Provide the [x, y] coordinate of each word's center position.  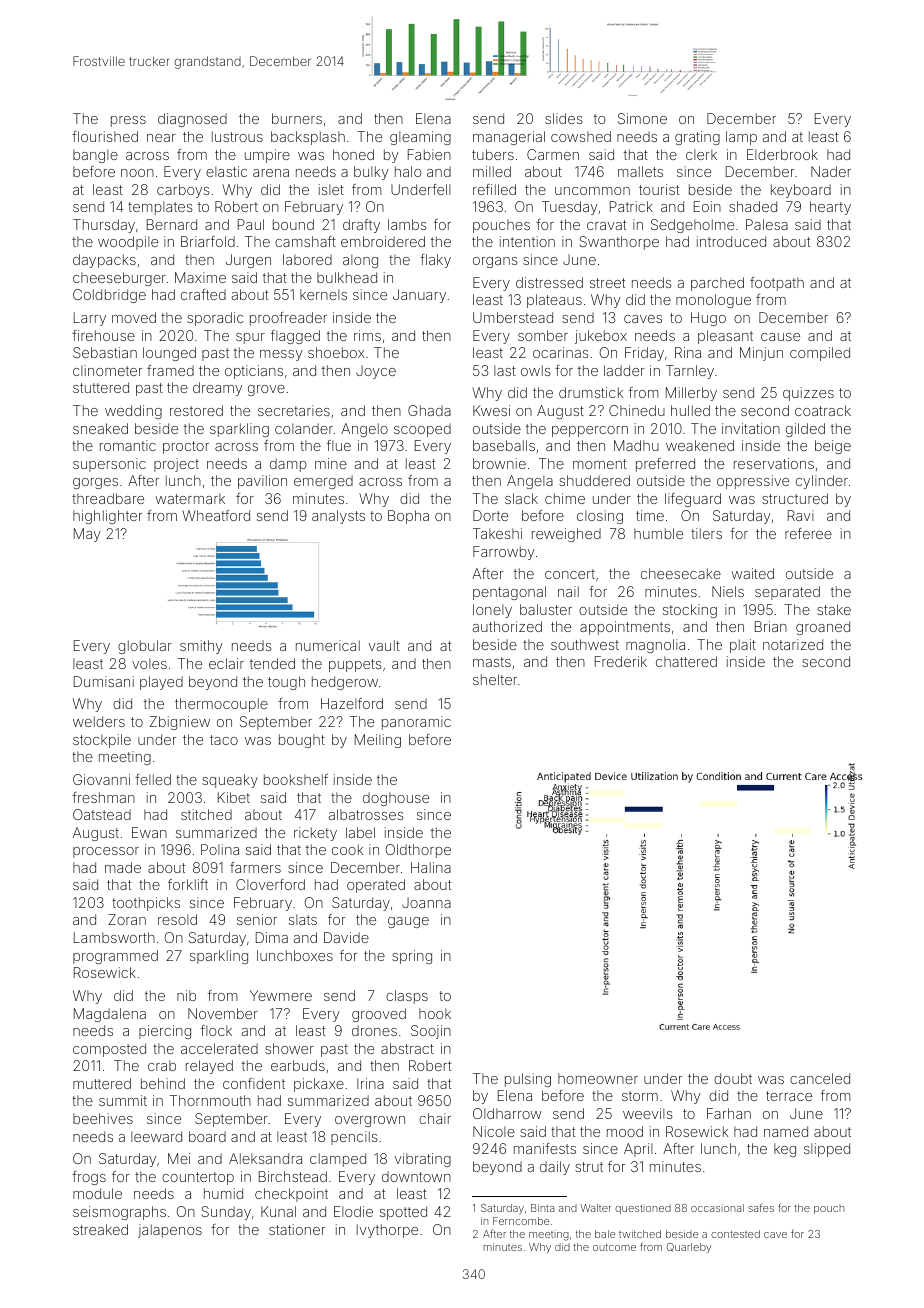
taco [224, 740]
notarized [793, 644]
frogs [89, 1178]
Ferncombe [521, 1221]
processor [106, 852]
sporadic [215, 319]
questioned [643, 1209]
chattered [686, 661]
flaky [435, 261]
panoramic [416, 723]
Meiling [378, 741]
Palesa [767, 224]
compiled [820, 354]
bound [293, 224]
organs [495, 262]
